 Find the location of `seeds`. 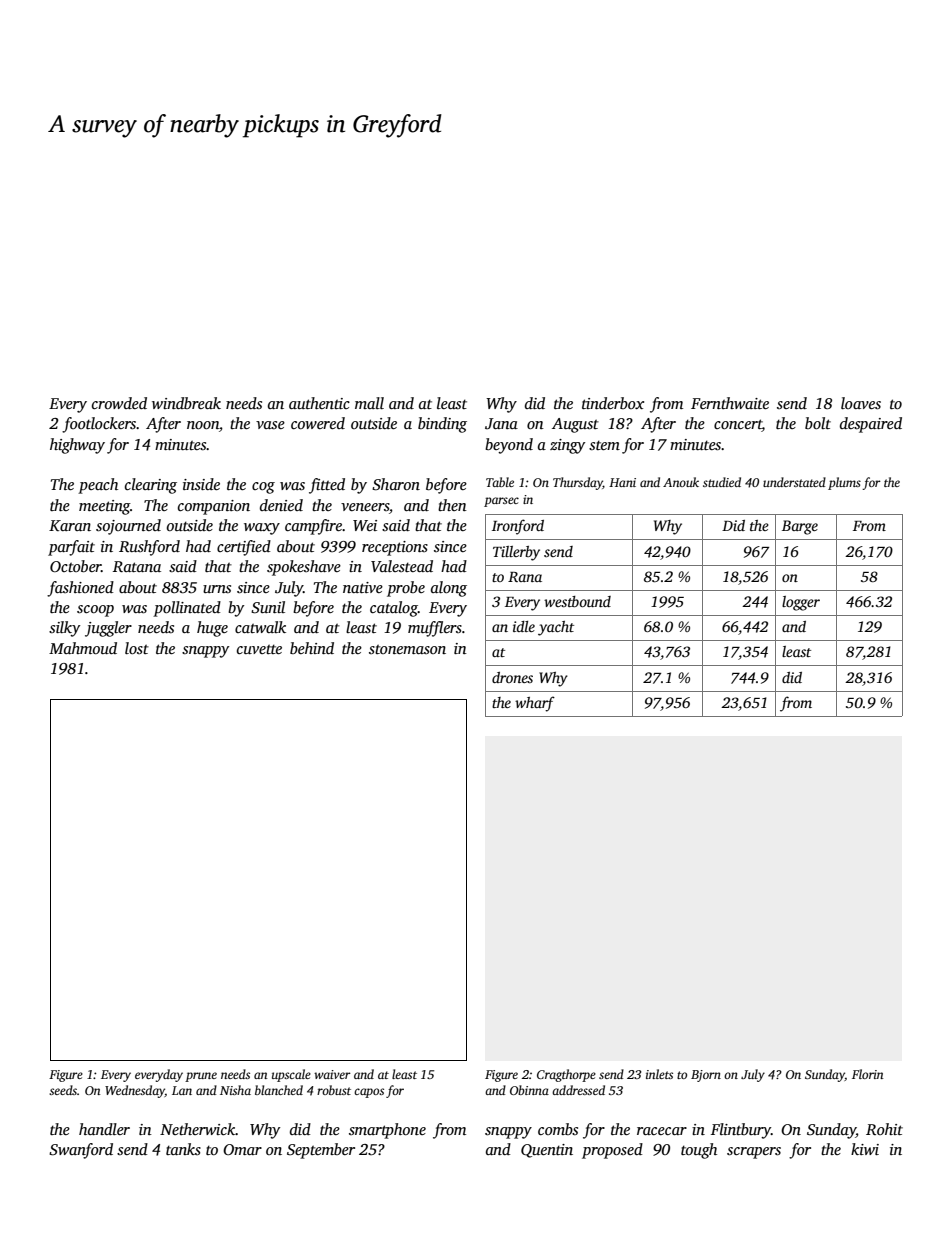

seeds is located at coordinates (63, 1090).
